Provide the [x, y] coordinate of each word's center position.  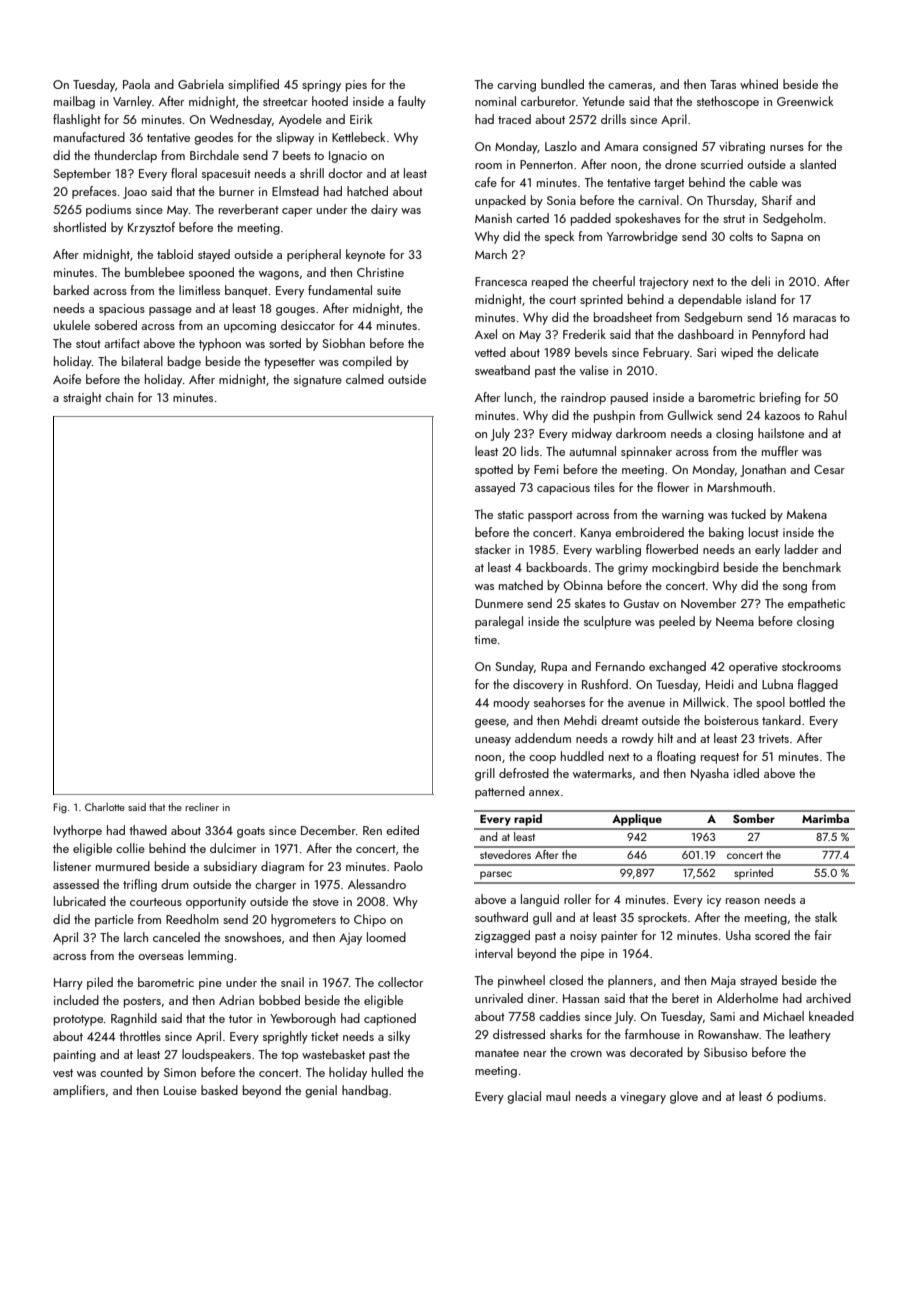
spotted [494, 470]
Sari [706, 352]
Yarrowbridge [642, 237]
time [485, 639]
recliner [202, 807]
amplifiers [79, 1091]
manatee [497, 1053]
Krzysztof [151, 228]
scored [772, 935]
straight [82, 398]
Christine [380, 272]
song [795, 588]
